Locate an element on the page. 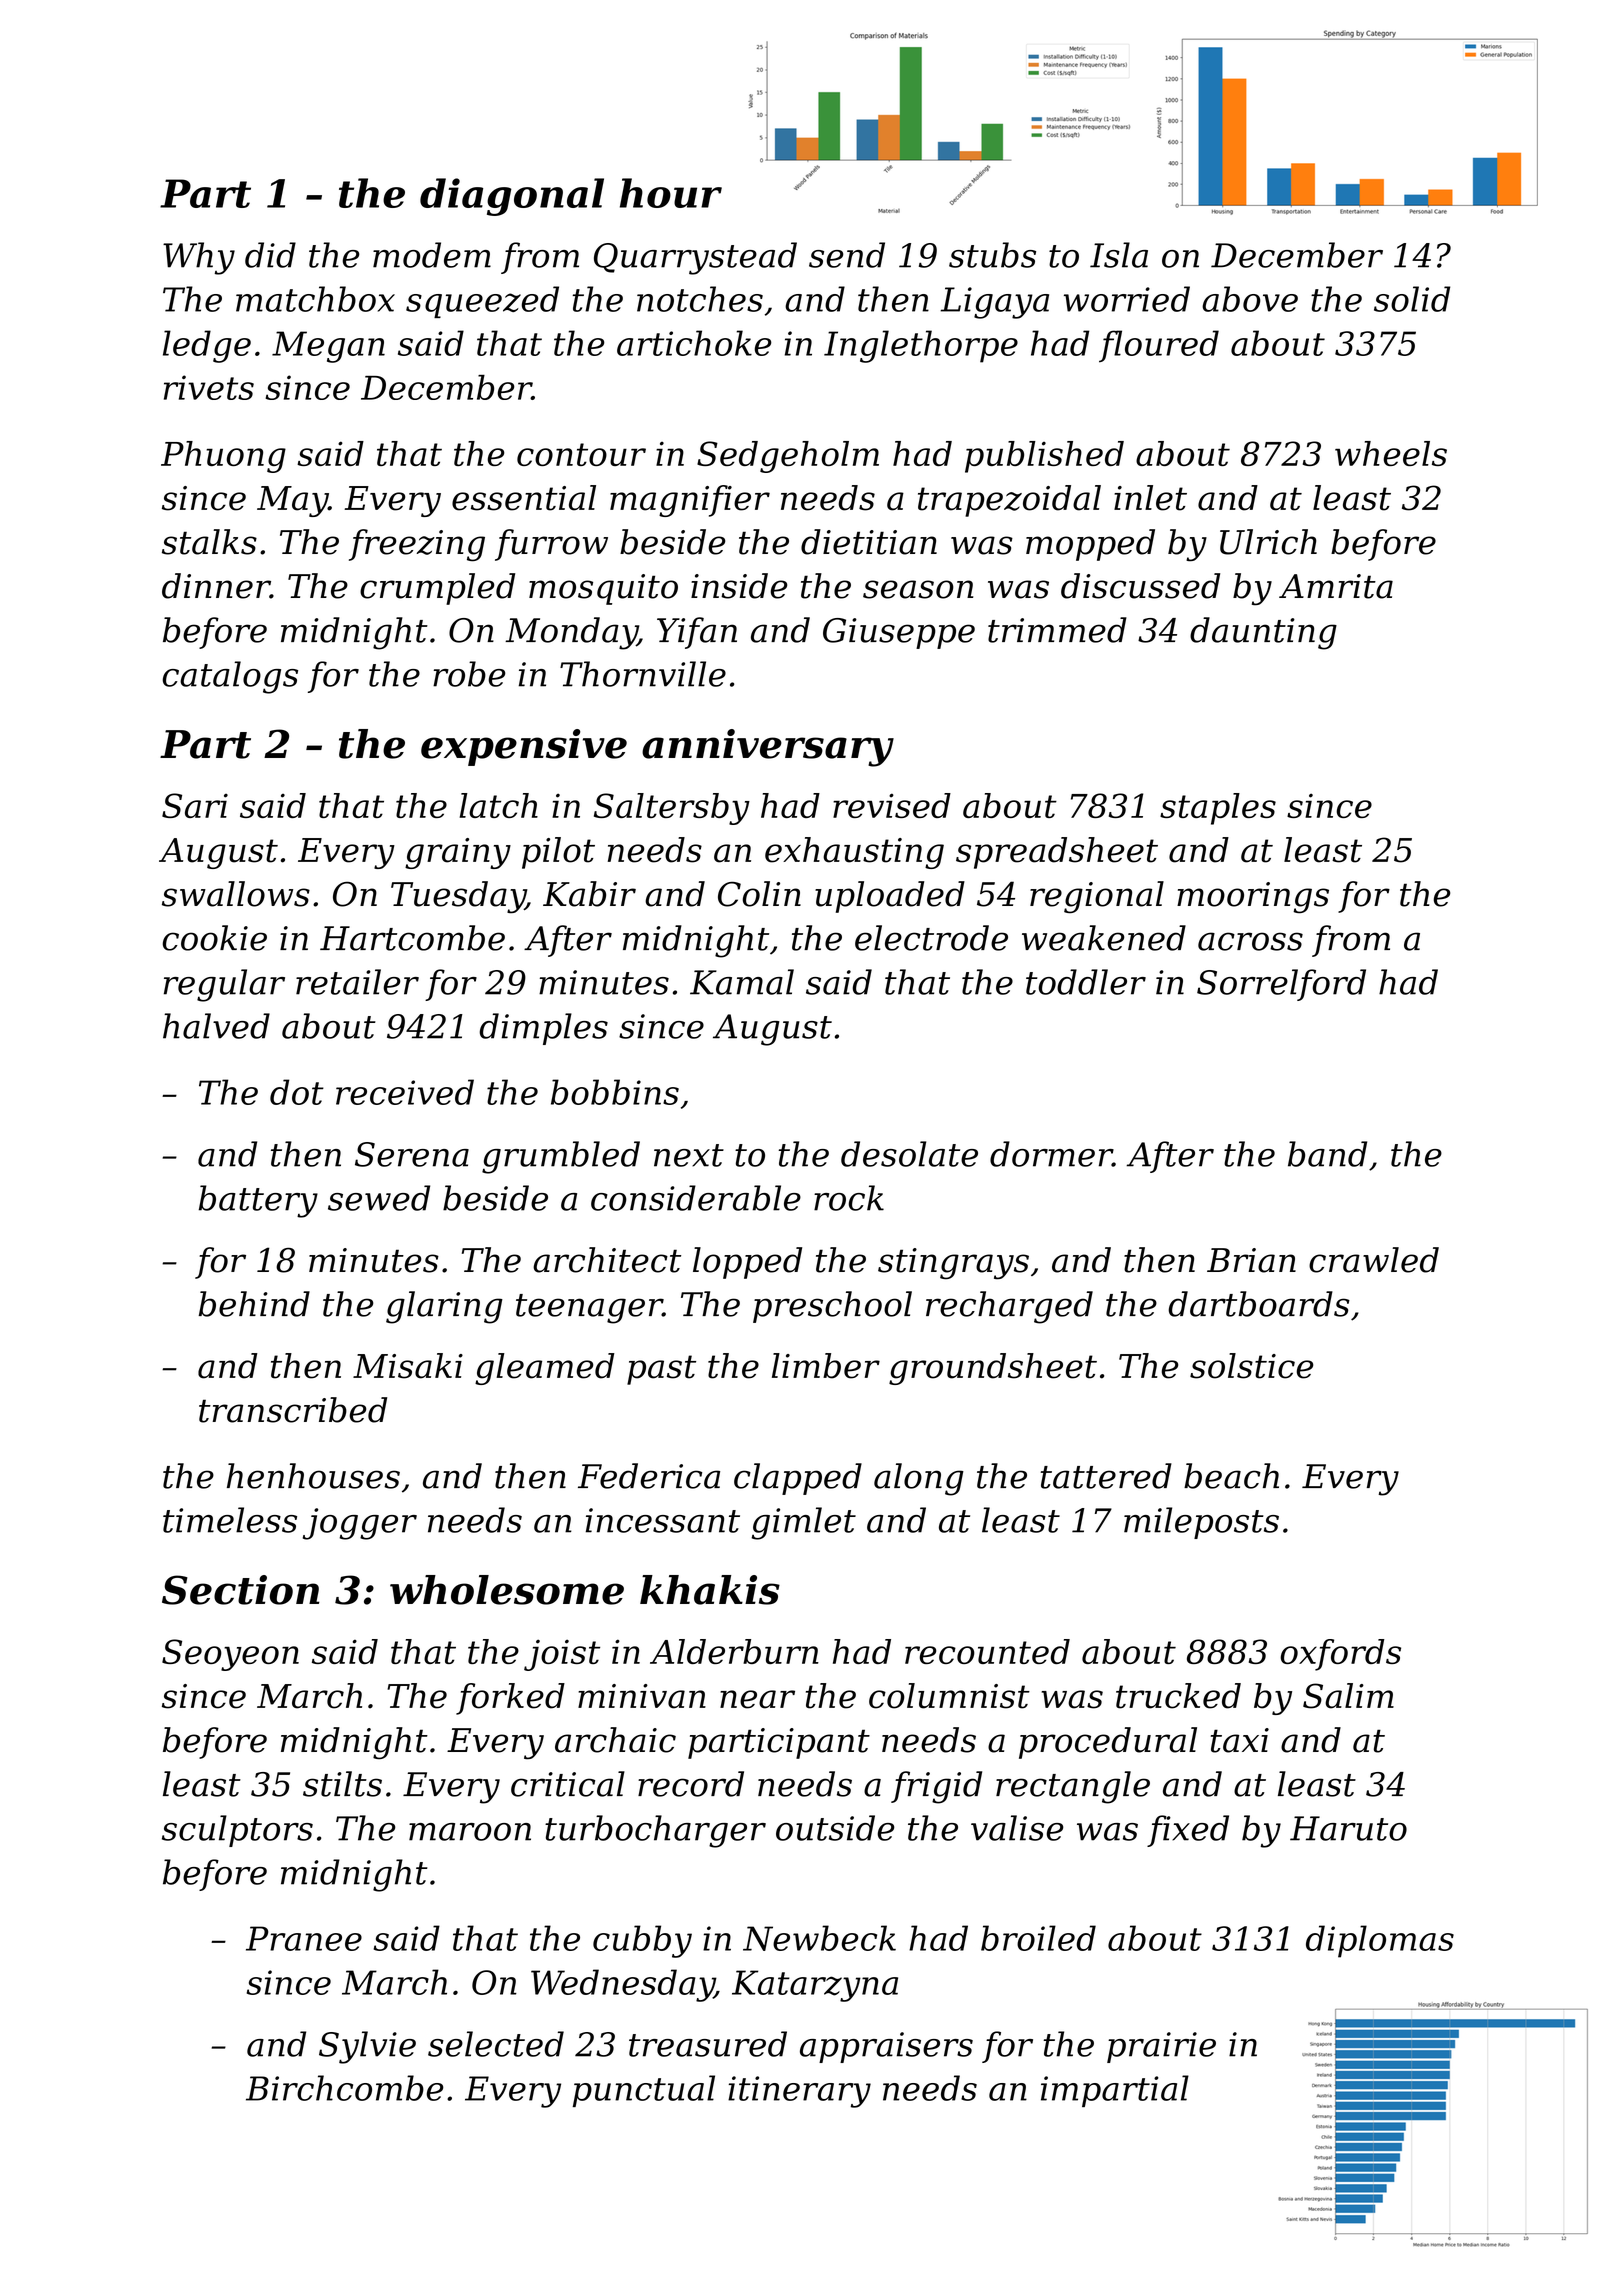 The image size is (1620, 2292). artichoke is located at coordinates (694, 343).
